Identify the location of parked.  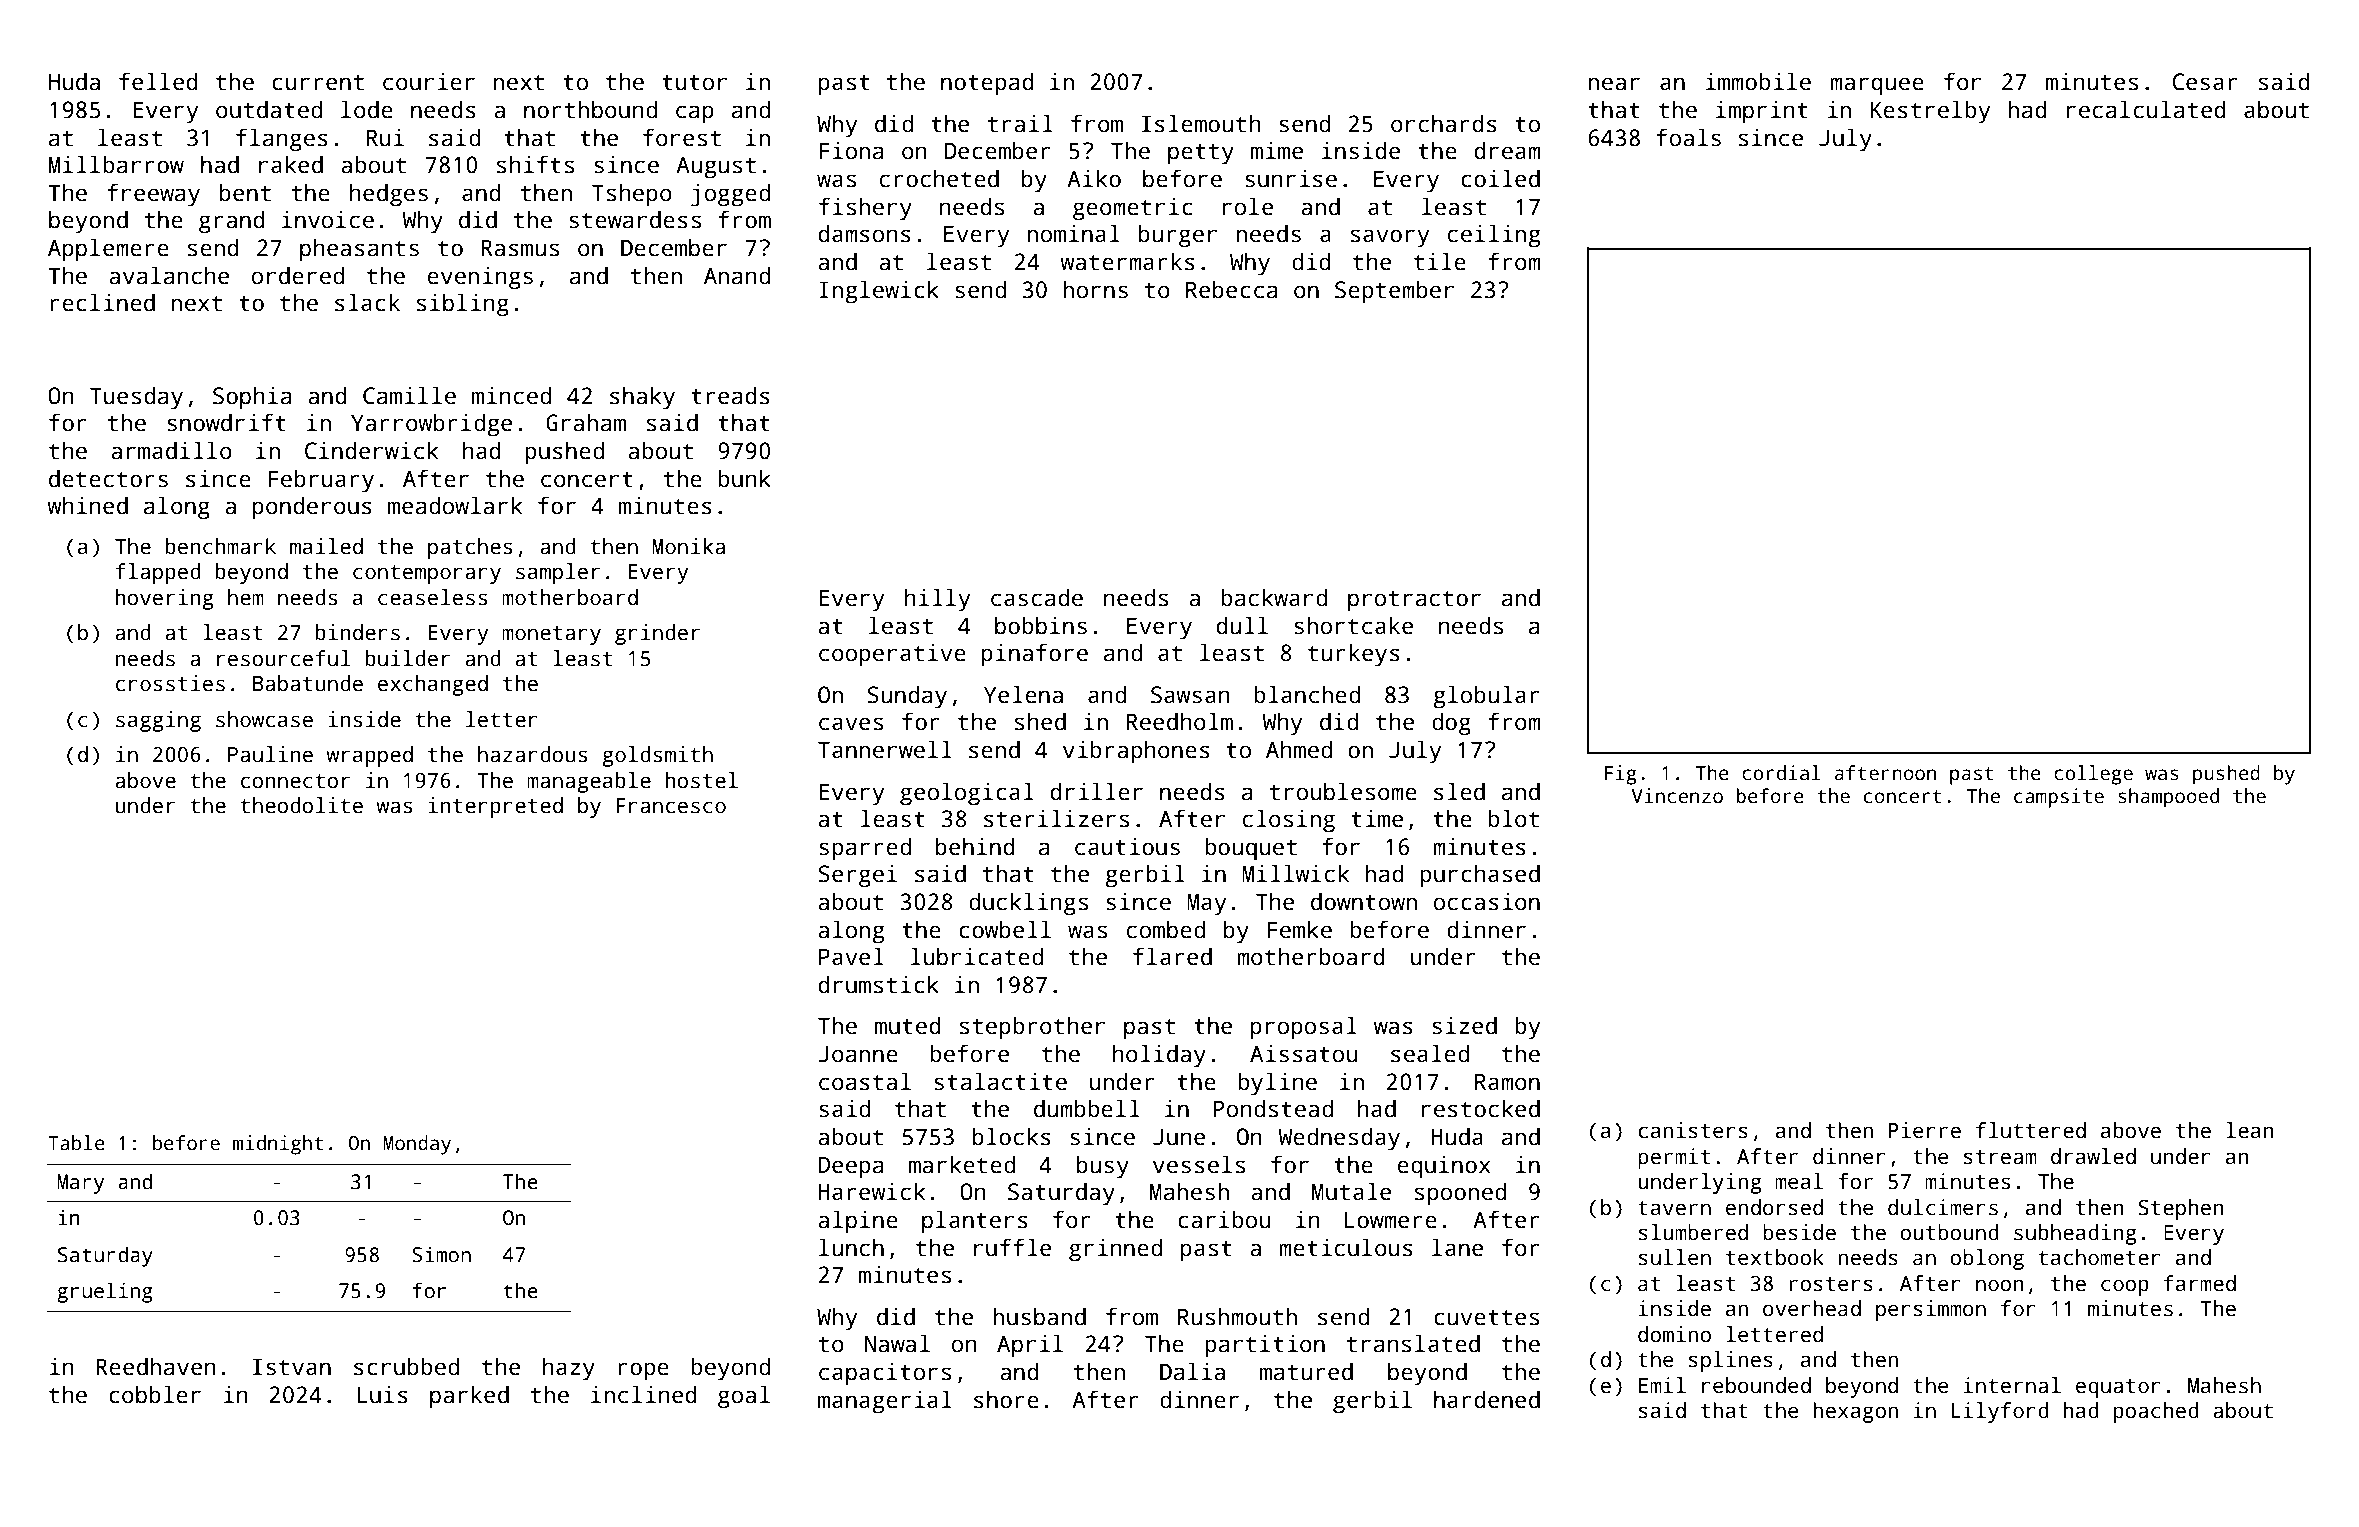
(469, 1397).
